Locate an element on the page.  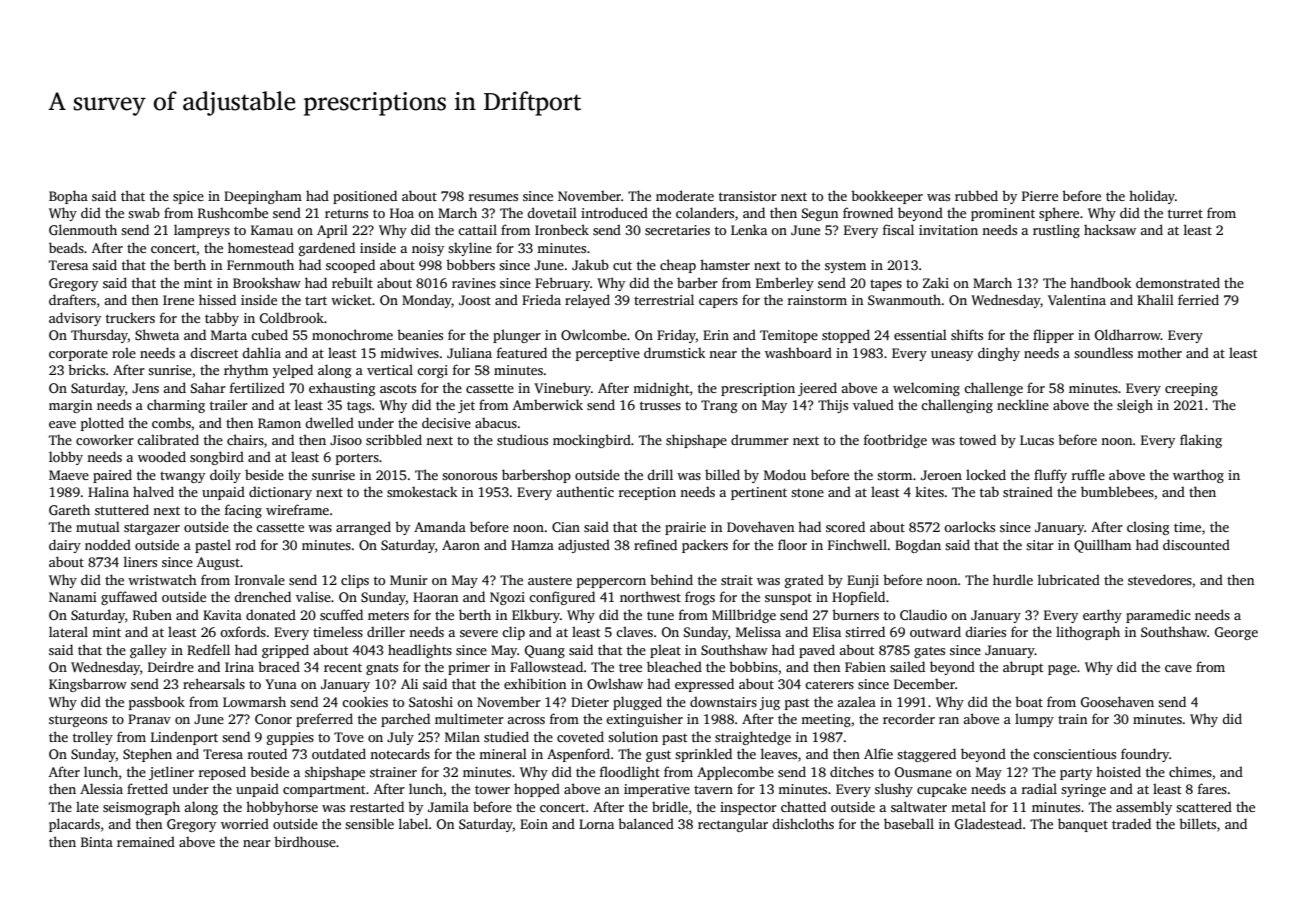
grated is located at coordinates (804, 581).
